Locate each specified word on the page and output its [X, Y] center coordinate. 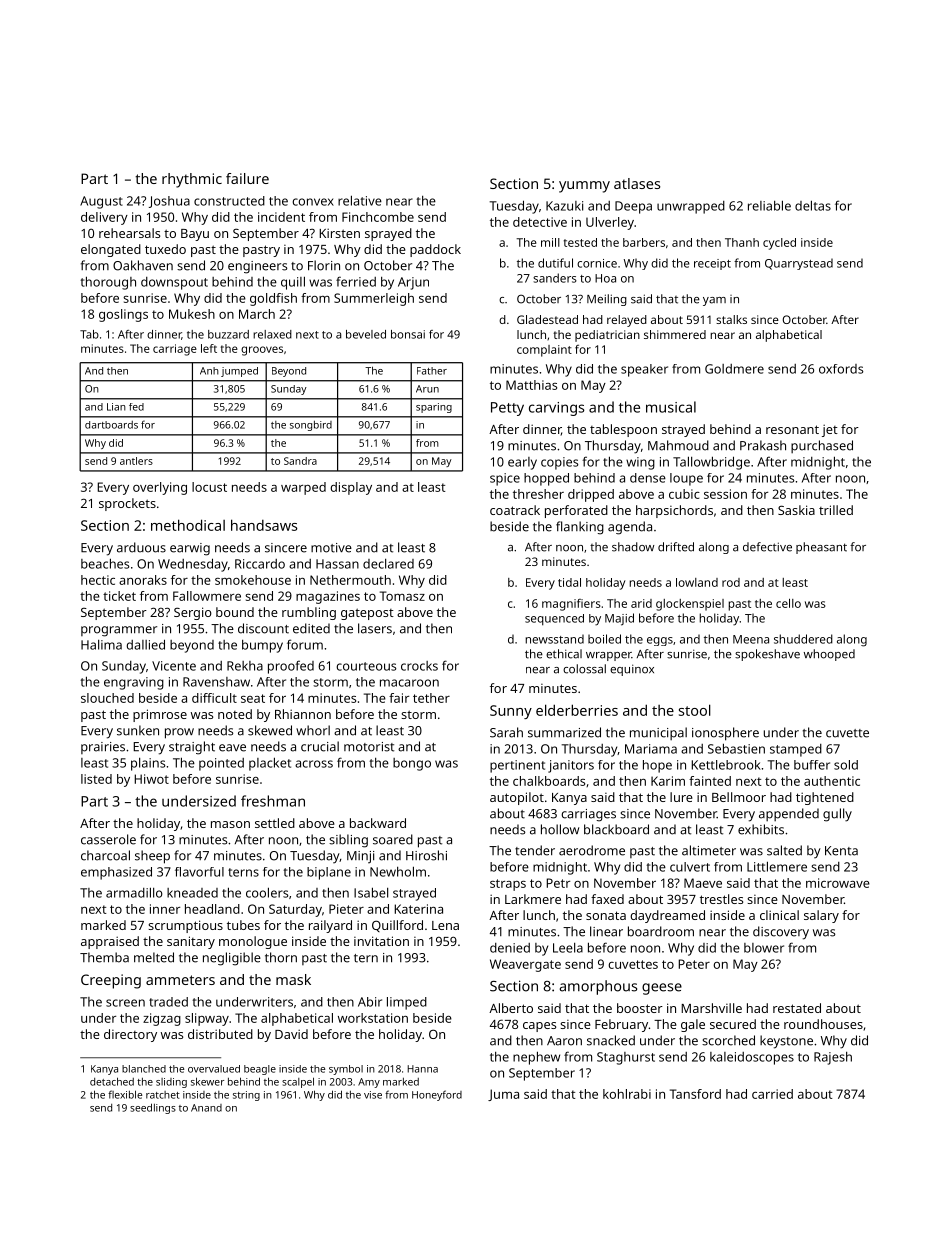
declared [388, 564]
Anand [206, 1108]
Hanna [422, 1069]
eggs [660, 641]
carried [772, 1094]
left [209, 348]
